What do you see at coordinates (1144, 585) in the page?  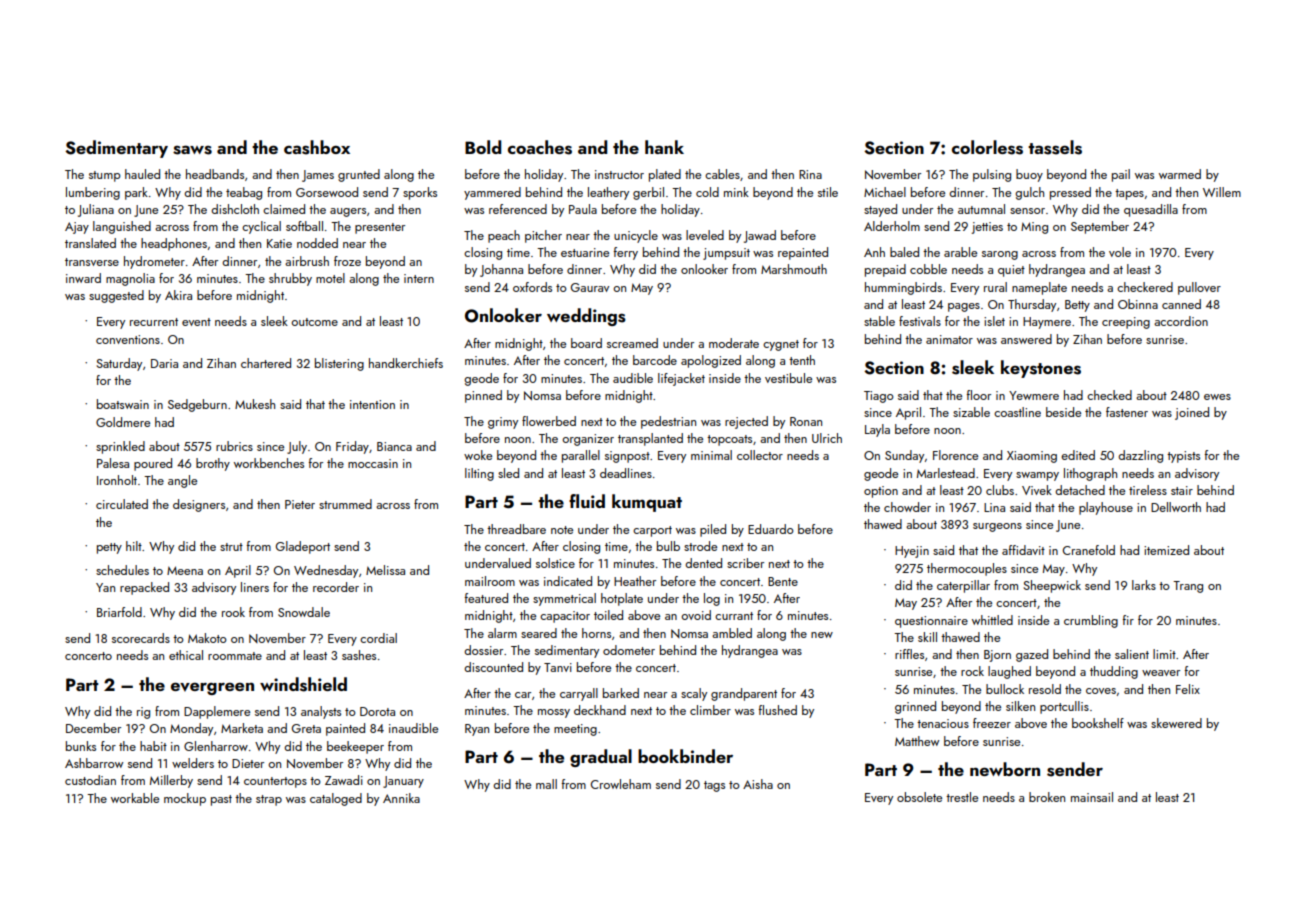 I see `larks` at bounding box center [1144, 585].
